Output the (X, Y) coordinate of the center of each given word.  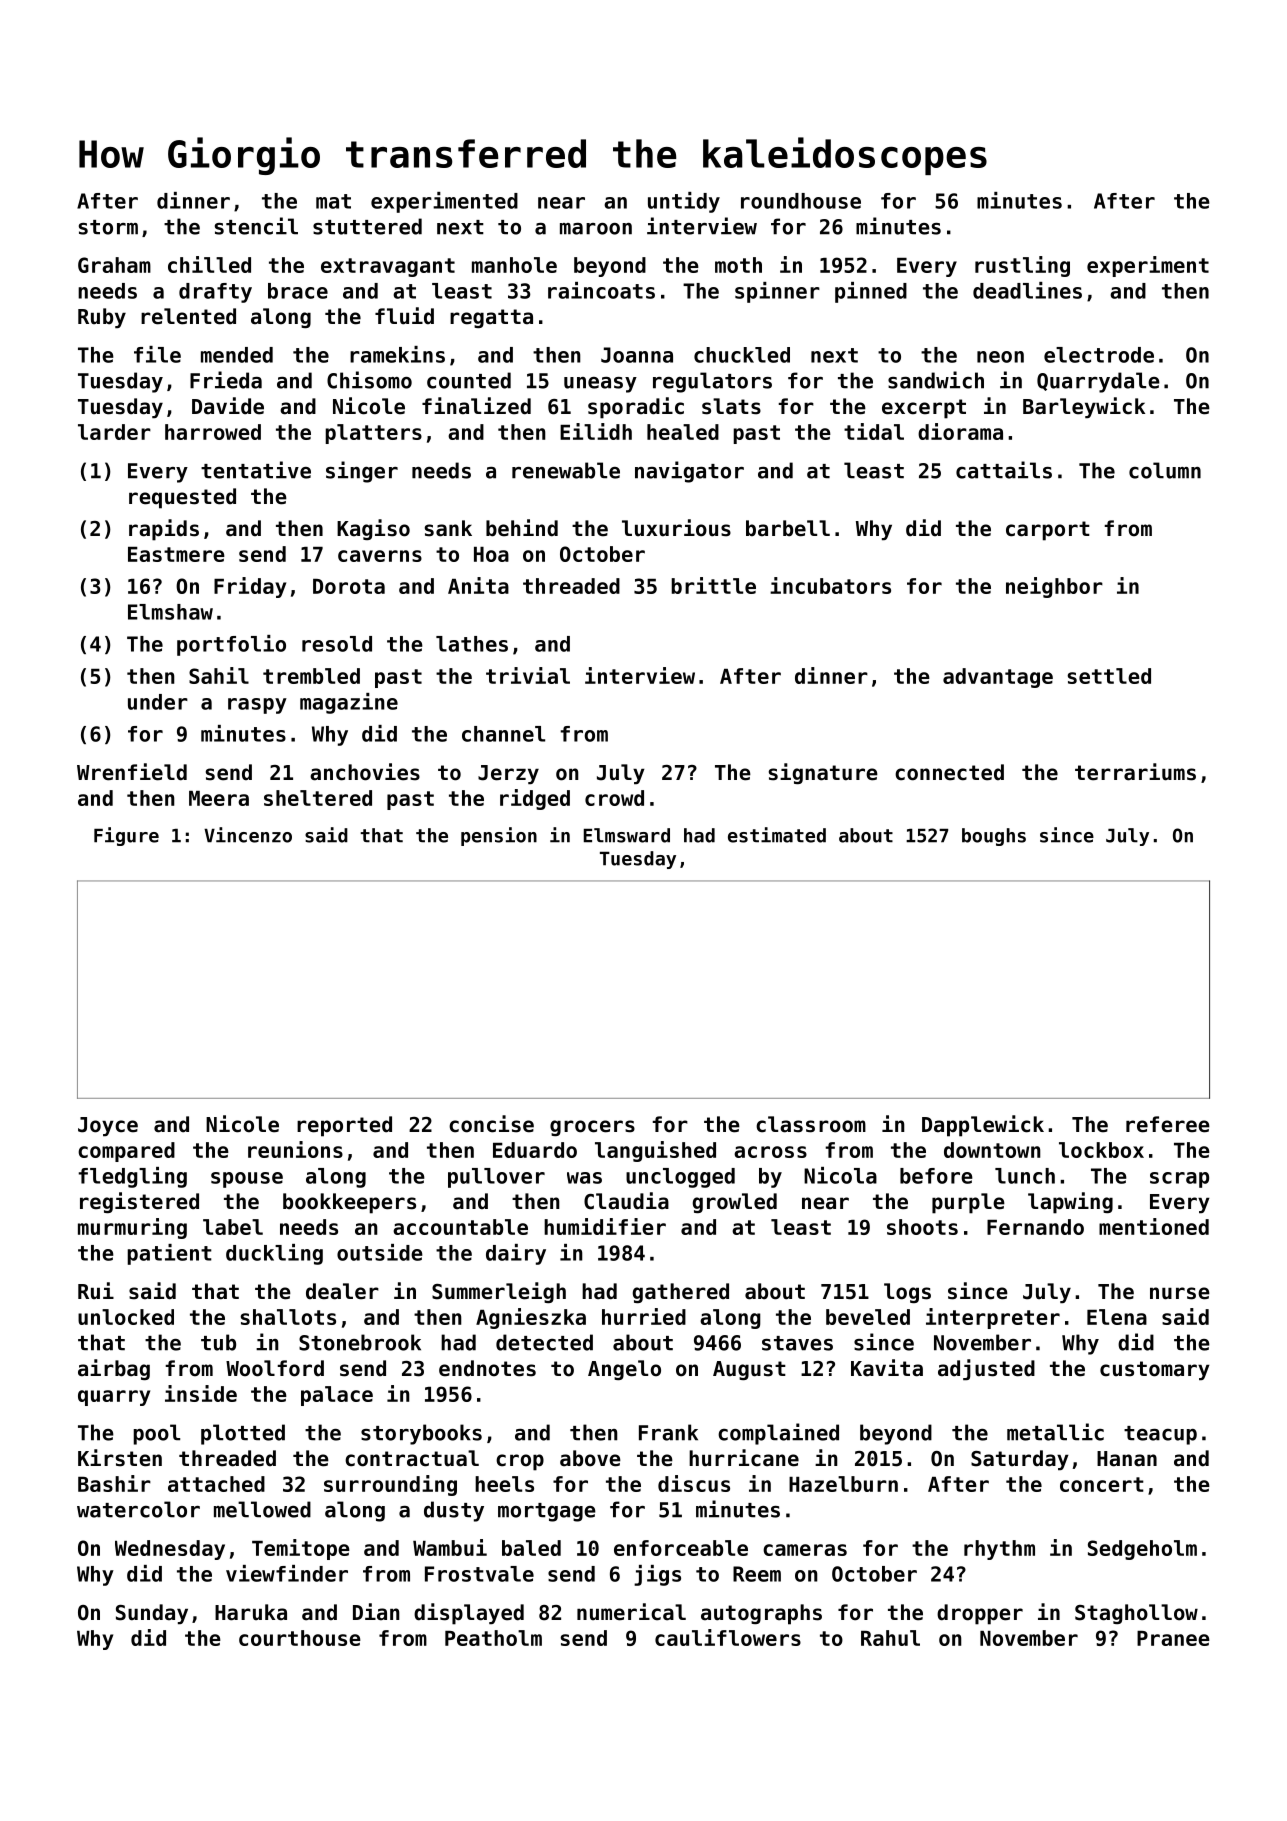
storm (108, 227)
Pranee (1173, 1638)
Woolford (275, 1368)
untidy (684, 202)
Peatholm (493, 1638)
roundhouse (801, 201)
